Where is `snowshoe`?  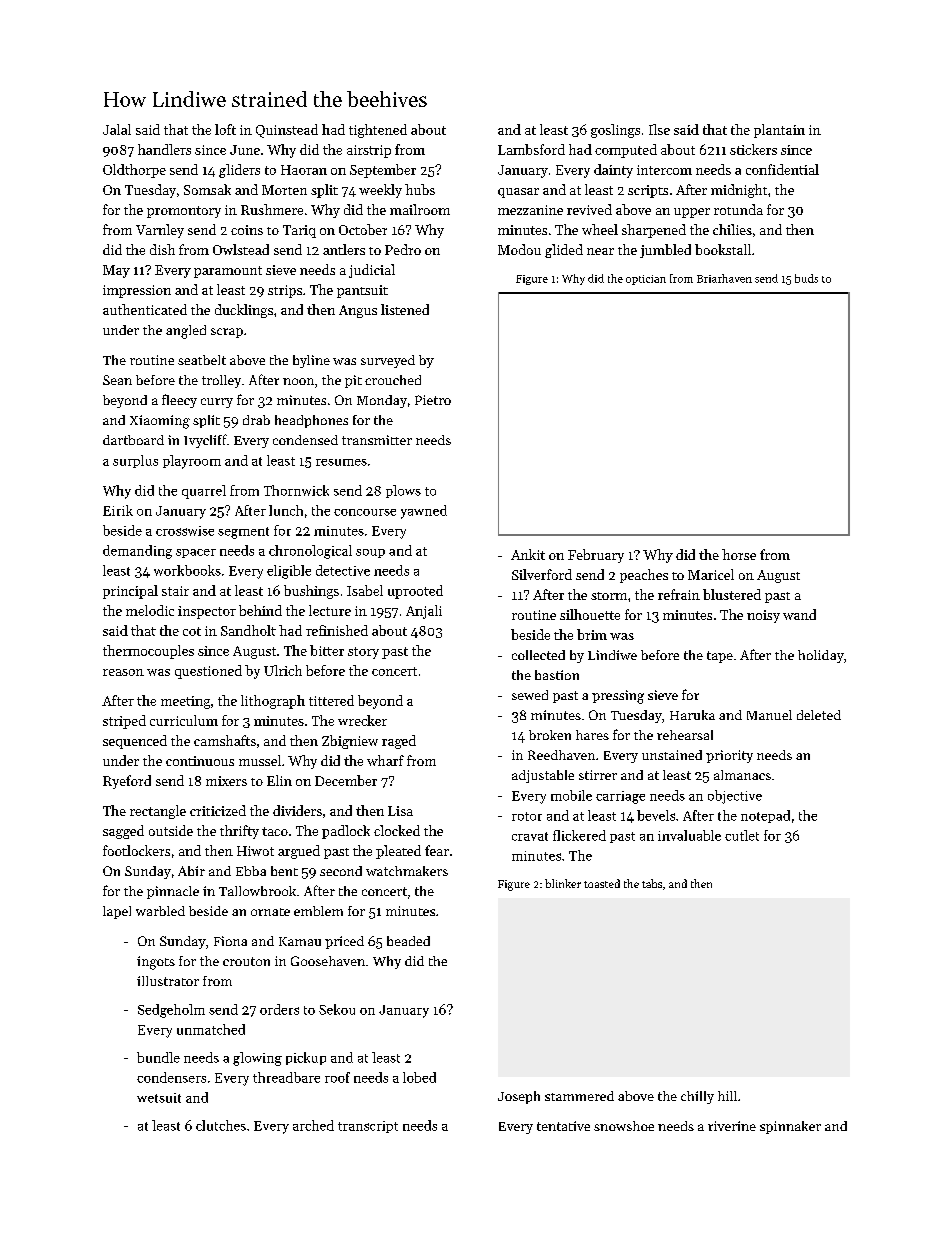
snowshoe is located at coordinates (624, 1126).
